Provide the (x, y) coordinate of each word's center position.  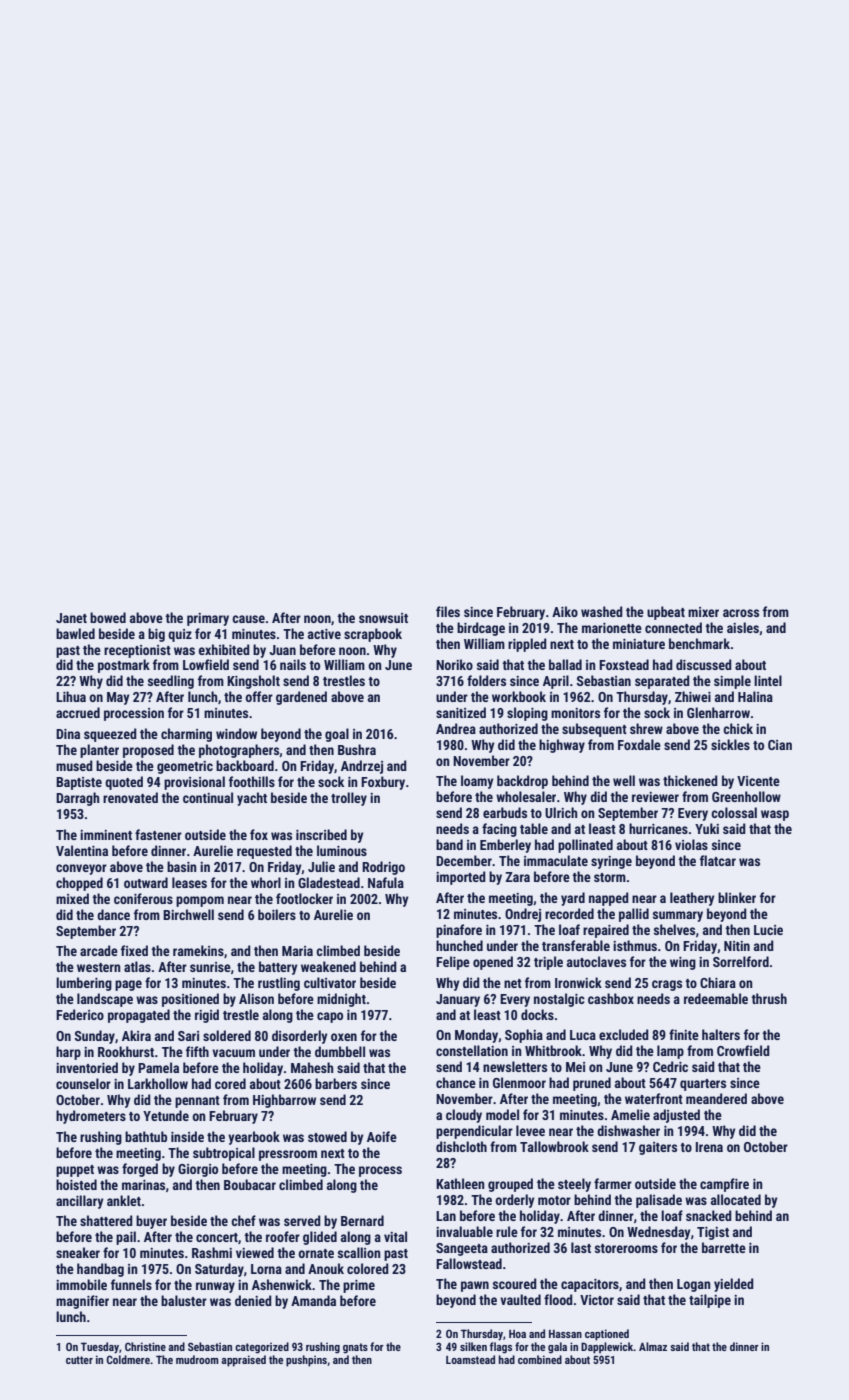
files (448, 611)
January (458, 1000)
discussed (704, 664)
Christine (145, 1346)
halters (721, 1034)
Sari (188, 1036)
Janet (71, 618)
